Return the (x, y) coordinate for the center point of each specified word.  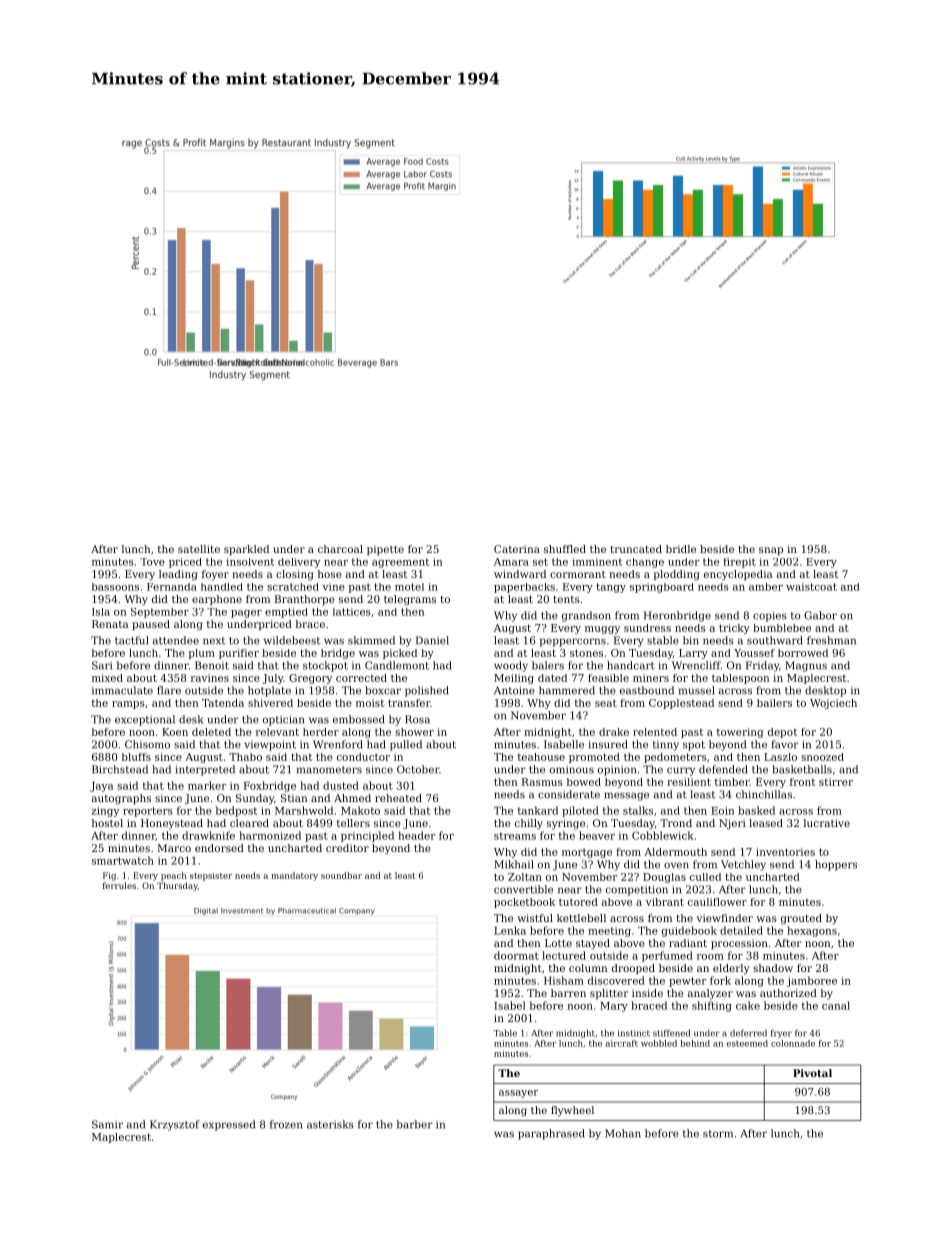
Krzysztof (175, 1125)
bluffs (136, 757)
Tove (152, 562)
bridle (681, 549)
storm (718, 1134)
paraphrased (551, 1134)
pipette (385, 550)
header (417, 835)
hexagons (812, 931)
